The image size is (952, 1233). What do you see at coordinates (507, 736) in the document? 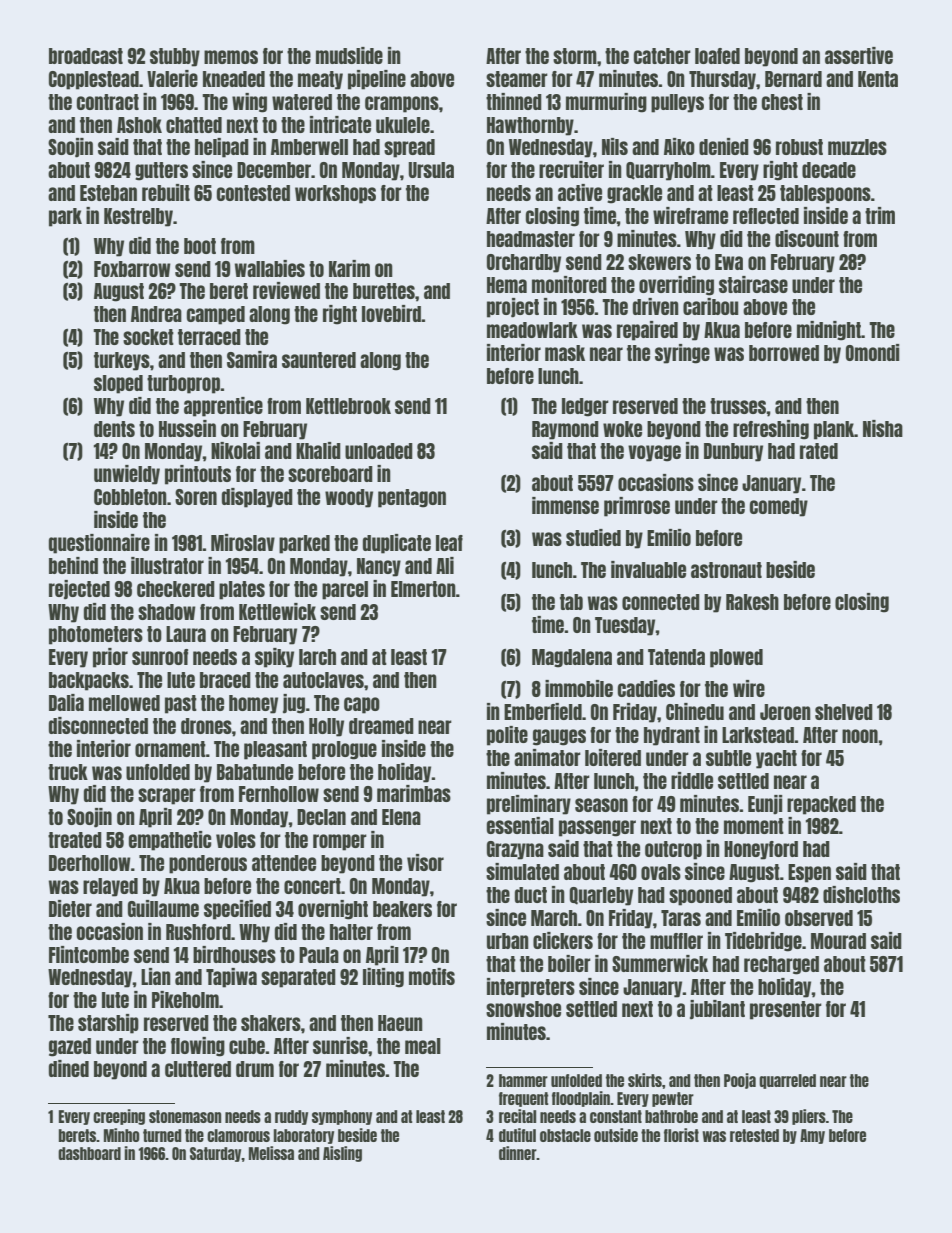
I see `polite` at bounding box center [507, 736].
